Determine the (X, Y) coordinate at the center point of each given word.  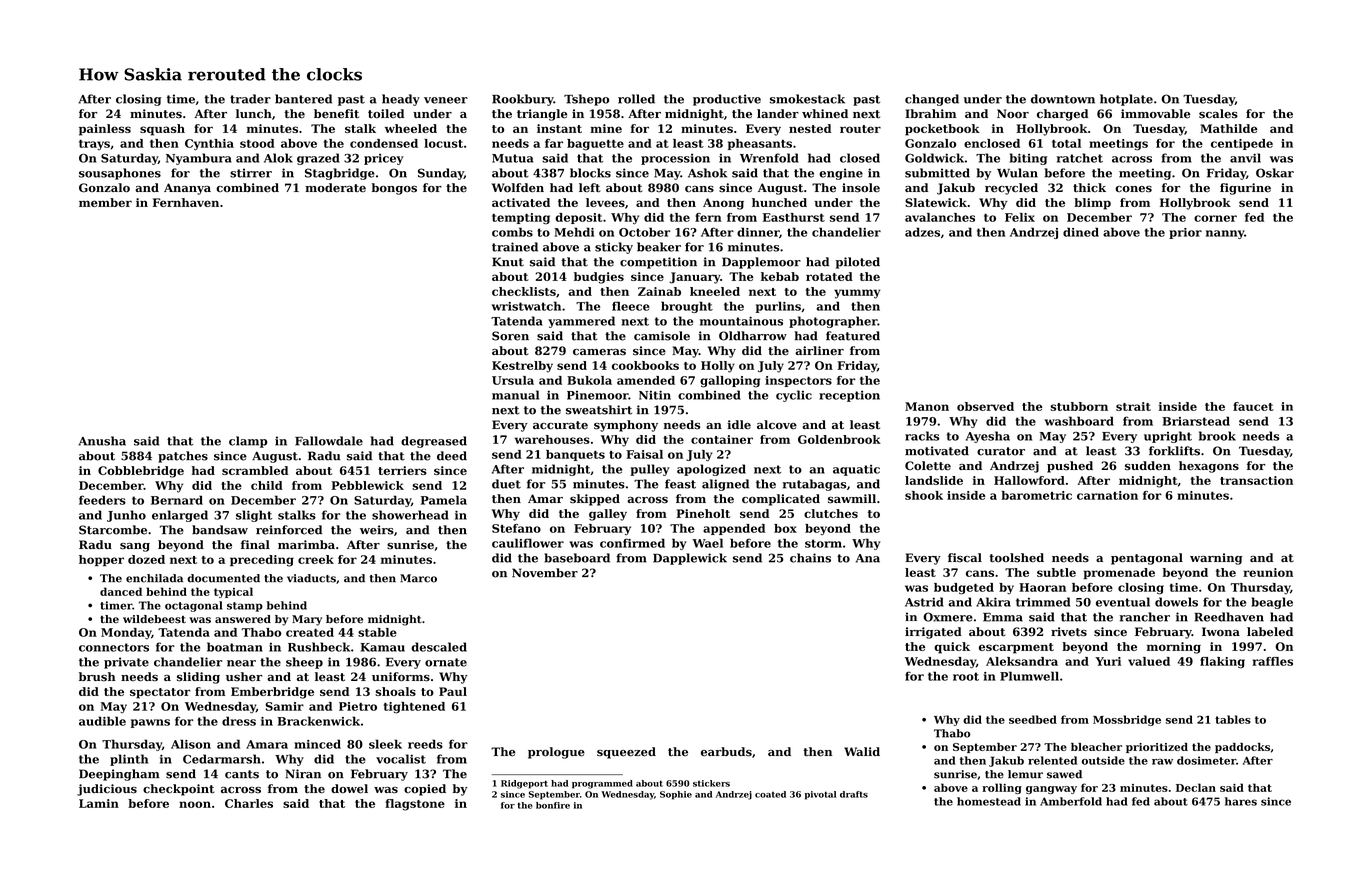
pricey (384, 159)
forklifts (1174, 451)
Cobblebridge (141, 472)
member (105, 202)
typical (233, 592)
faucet (1253, 406)
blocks (590, 173)
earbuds (726, 752)
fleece (631, 306)
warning (1216, 559)
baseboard (577, 558)
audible (102, 721)
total (1066, 143)
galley (608, 515)
